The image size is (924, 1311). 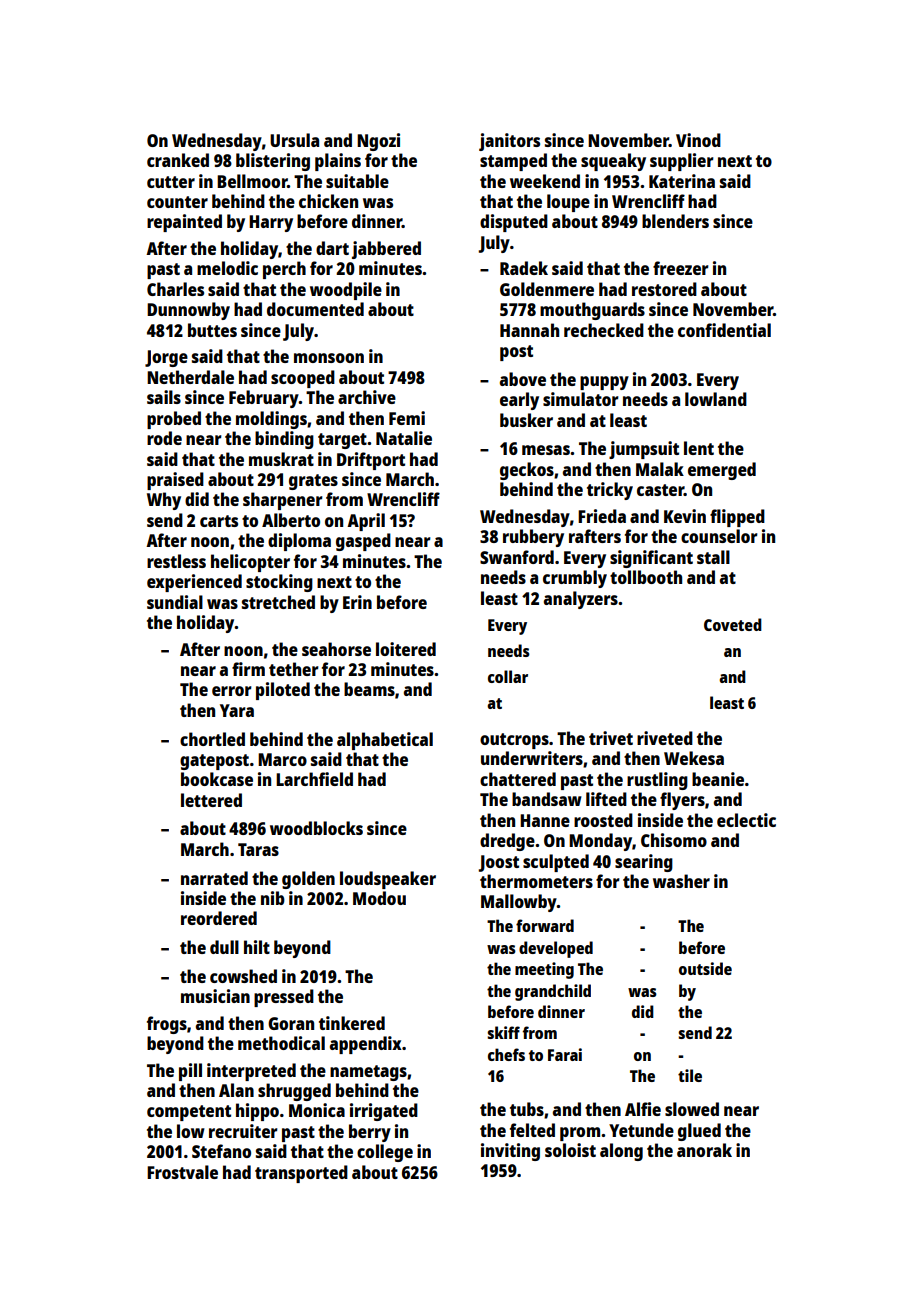 What do you see at coordinates (378, 142) in the page?
I see `Ngozi` at bounding box center [378, 142].
